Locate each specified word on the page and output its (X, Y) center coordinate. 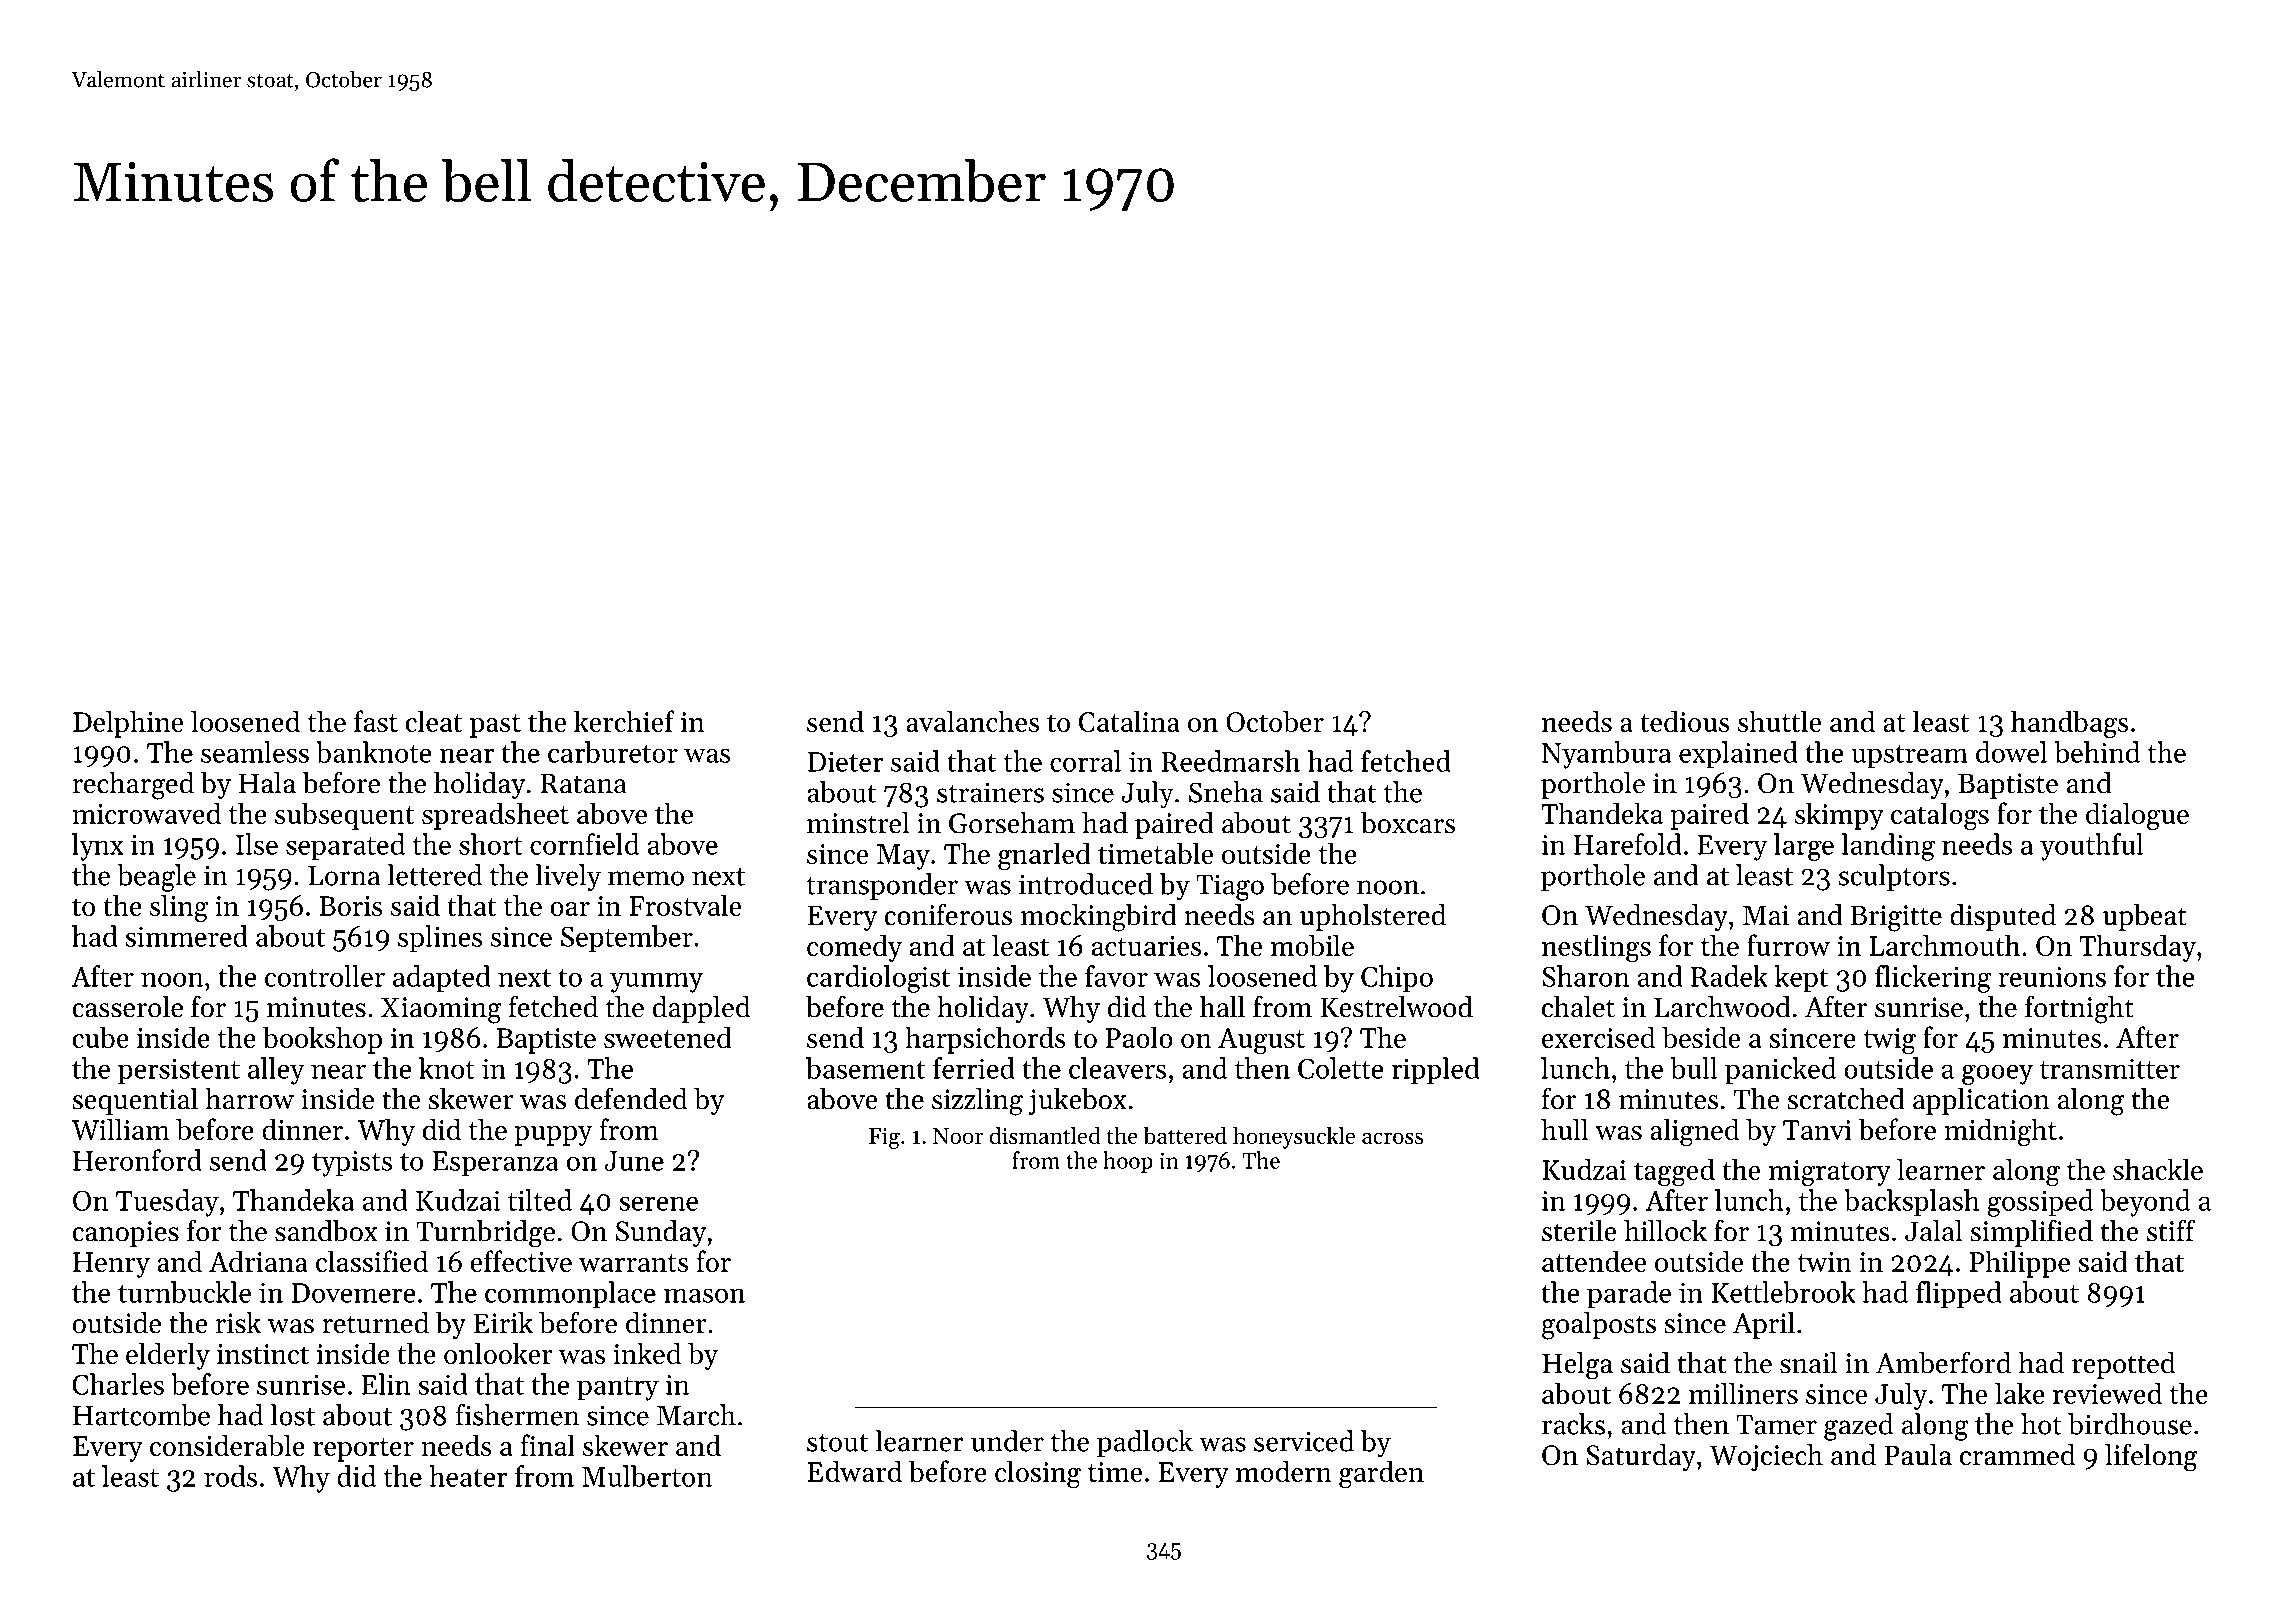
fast (376, 721)
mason (704, 1295)
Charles (118, 1384)
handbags (2069, 724)
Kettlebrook (1783, 1292)
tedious (1685, 721)
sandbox (326, 1231)
